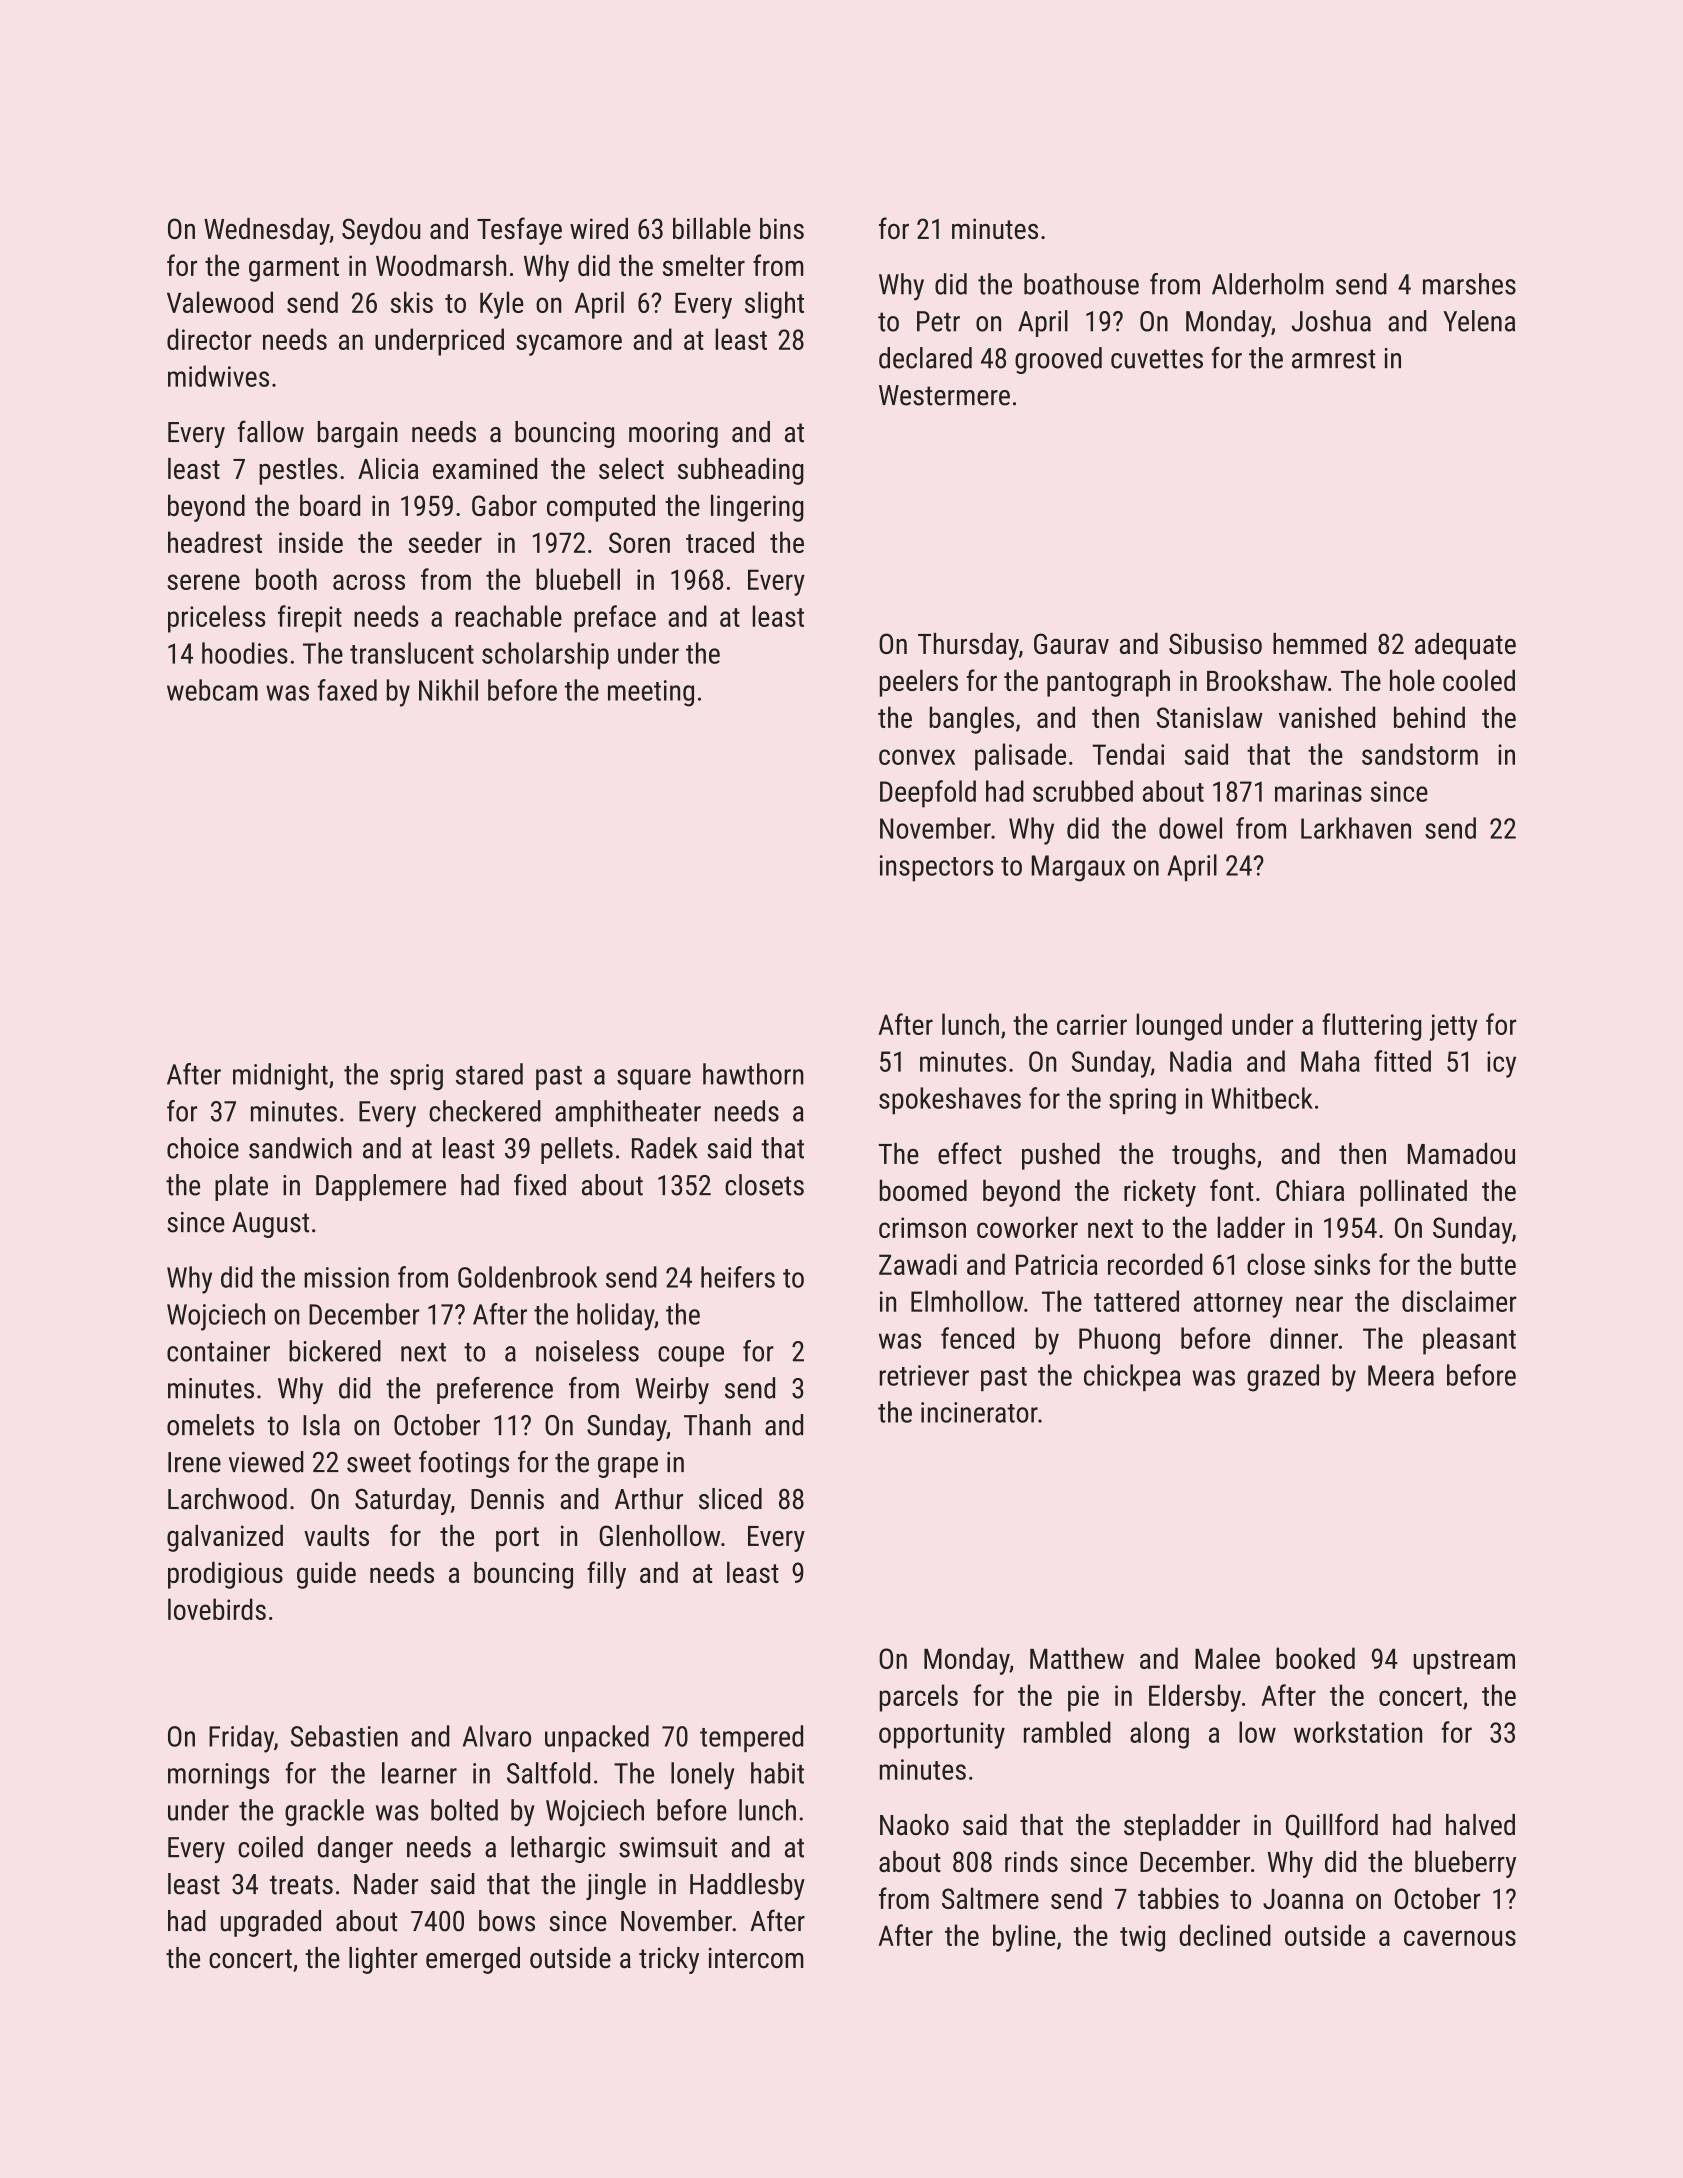  Describe the element at coordinates (267, 231) in the screenshot. I see `Wednesday` at that location.
